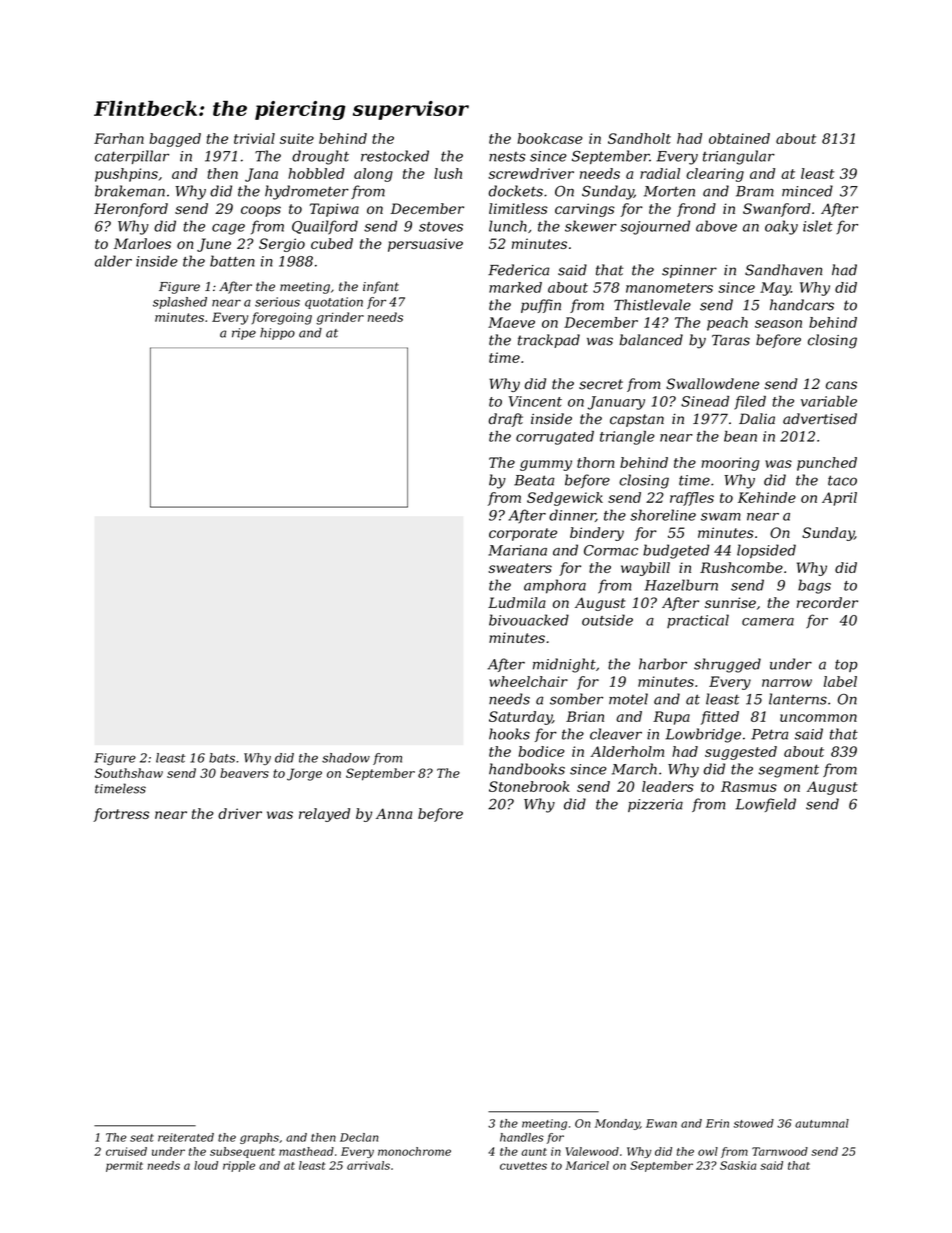 This document has width=952, height=1233. What do you see at coordinates (244, 334) in the document?
I see `ripe` at bounding box center [244, 334].
